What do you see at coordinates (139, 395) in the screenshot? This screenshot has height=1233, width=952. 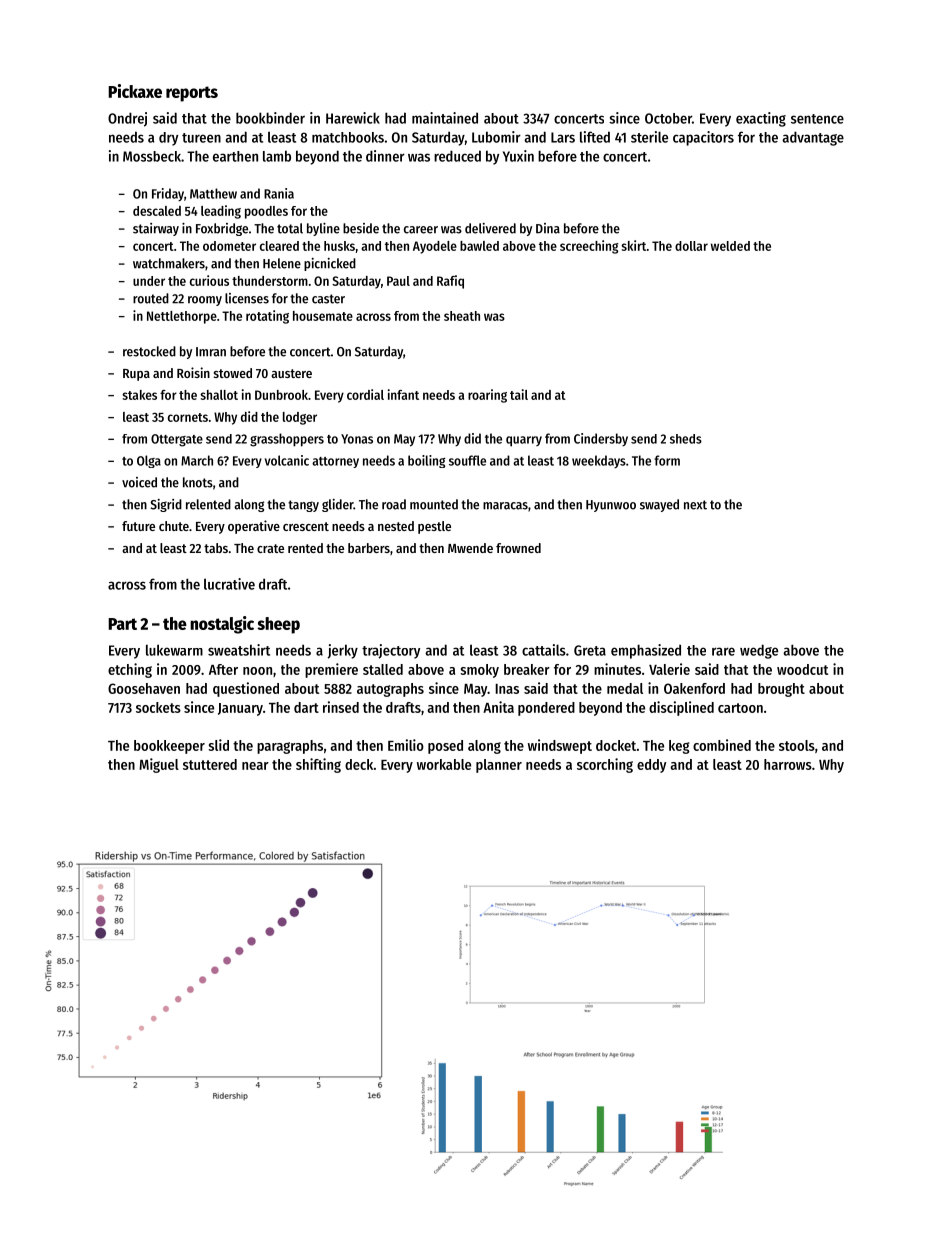 I see `stakes` at bounding box center [139, 395].
